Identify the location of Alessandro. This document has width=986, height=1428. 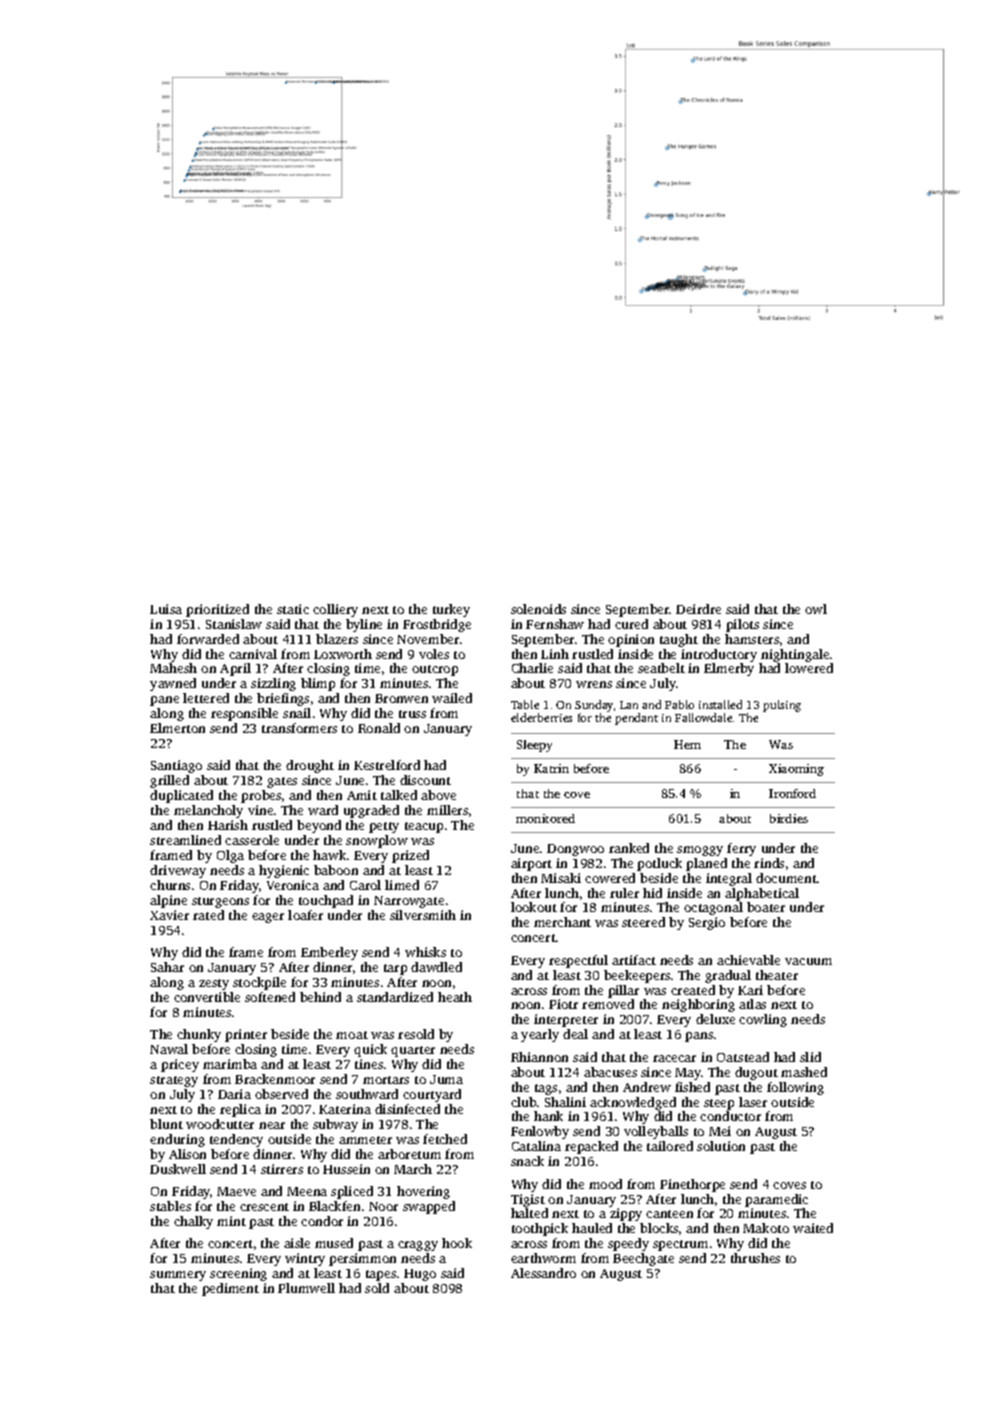
(543, 1273).
